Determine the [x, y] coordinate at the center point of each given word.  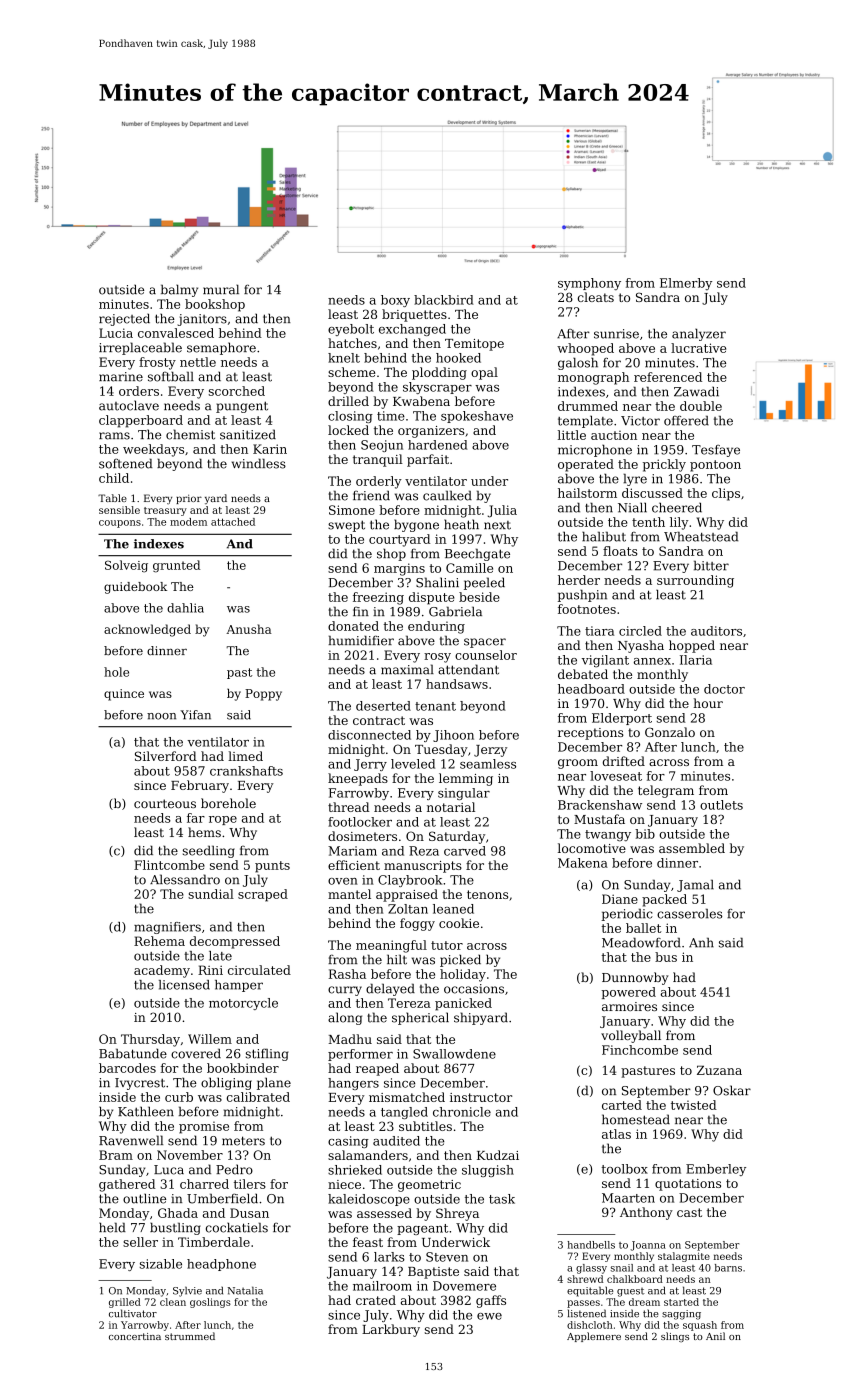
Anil [715, 1336]
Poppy [263, 695]
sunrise [616, 334]
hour [708, 703]
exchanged [412, 330]
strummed [190, 1336]
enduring [436, 627]
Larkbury [391, 1330]
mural [221, 289]
